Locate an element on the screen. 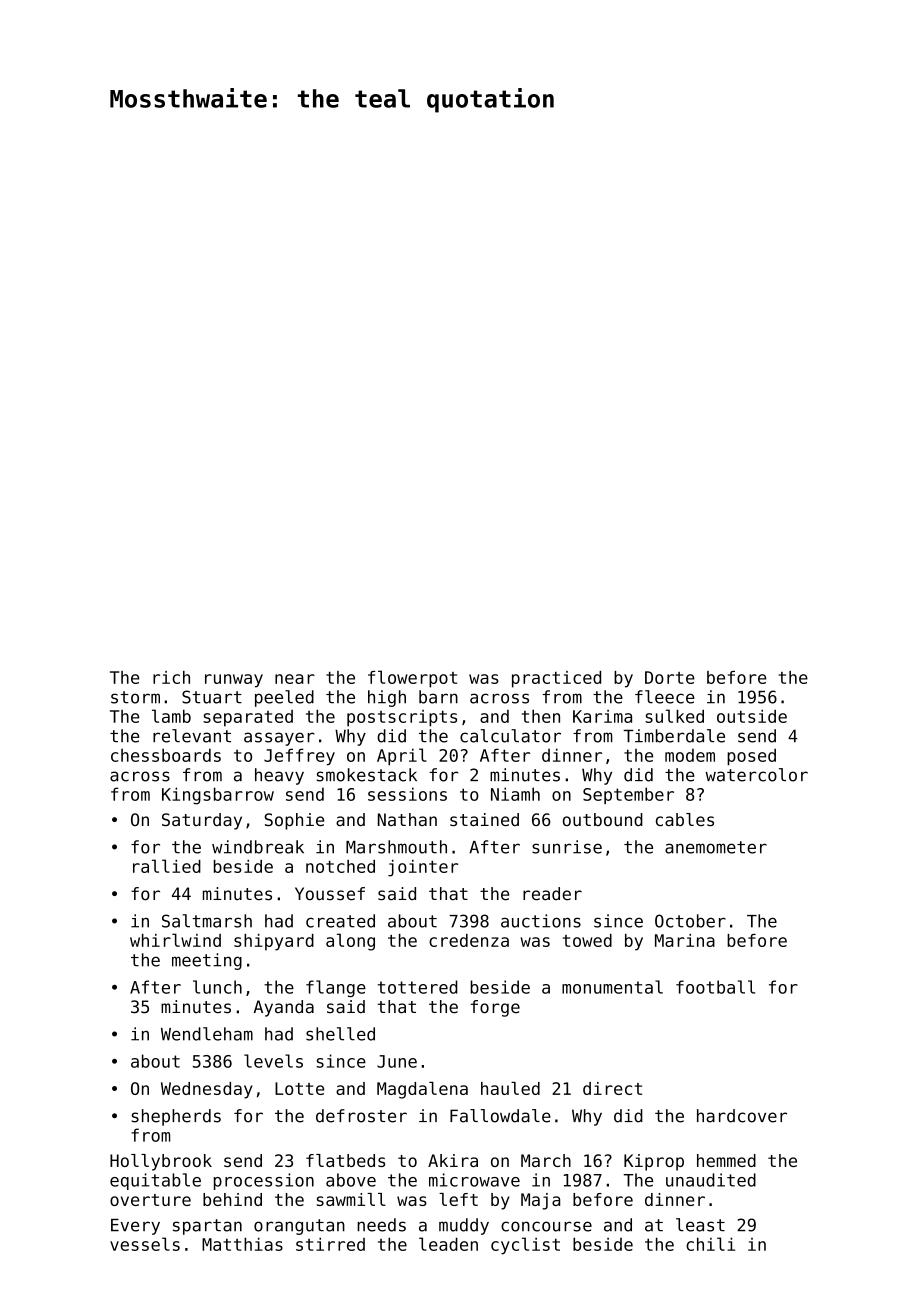 The image size is (924, 1308). credenza is located at coordinates (469, 940).
